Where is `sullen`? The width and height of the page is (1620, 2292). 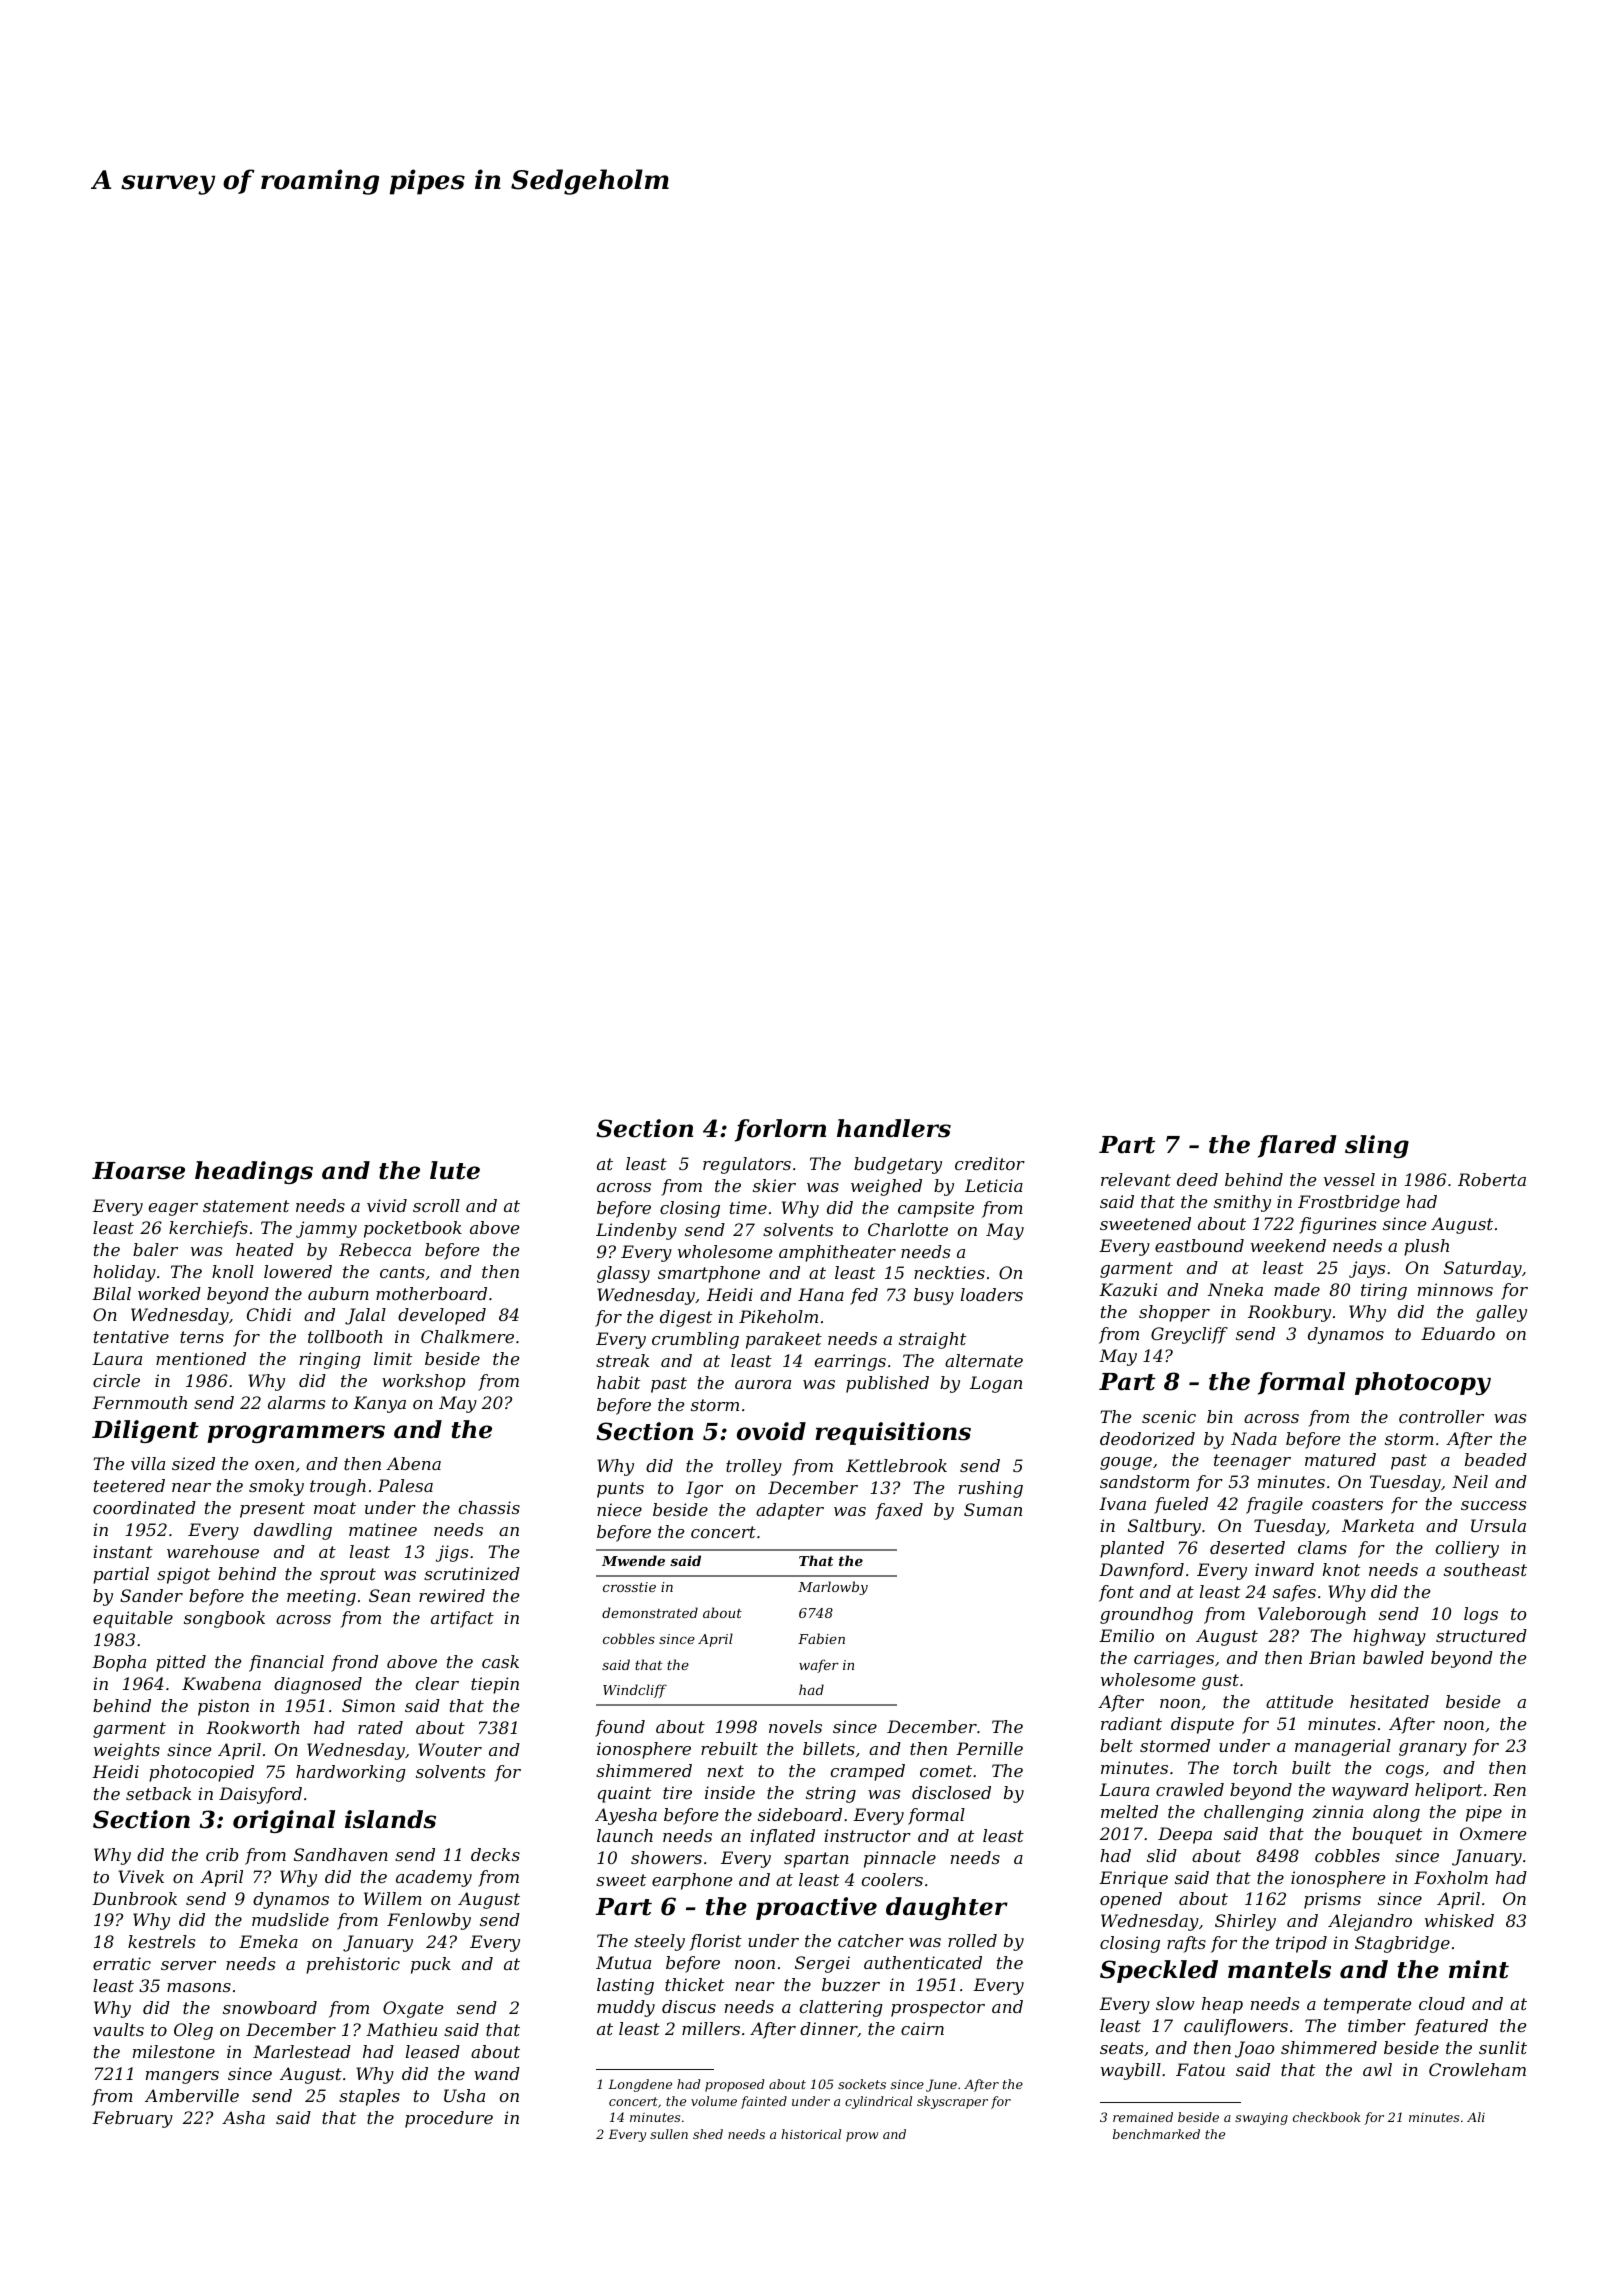
sullen is located at coordinates (669, 2134).
